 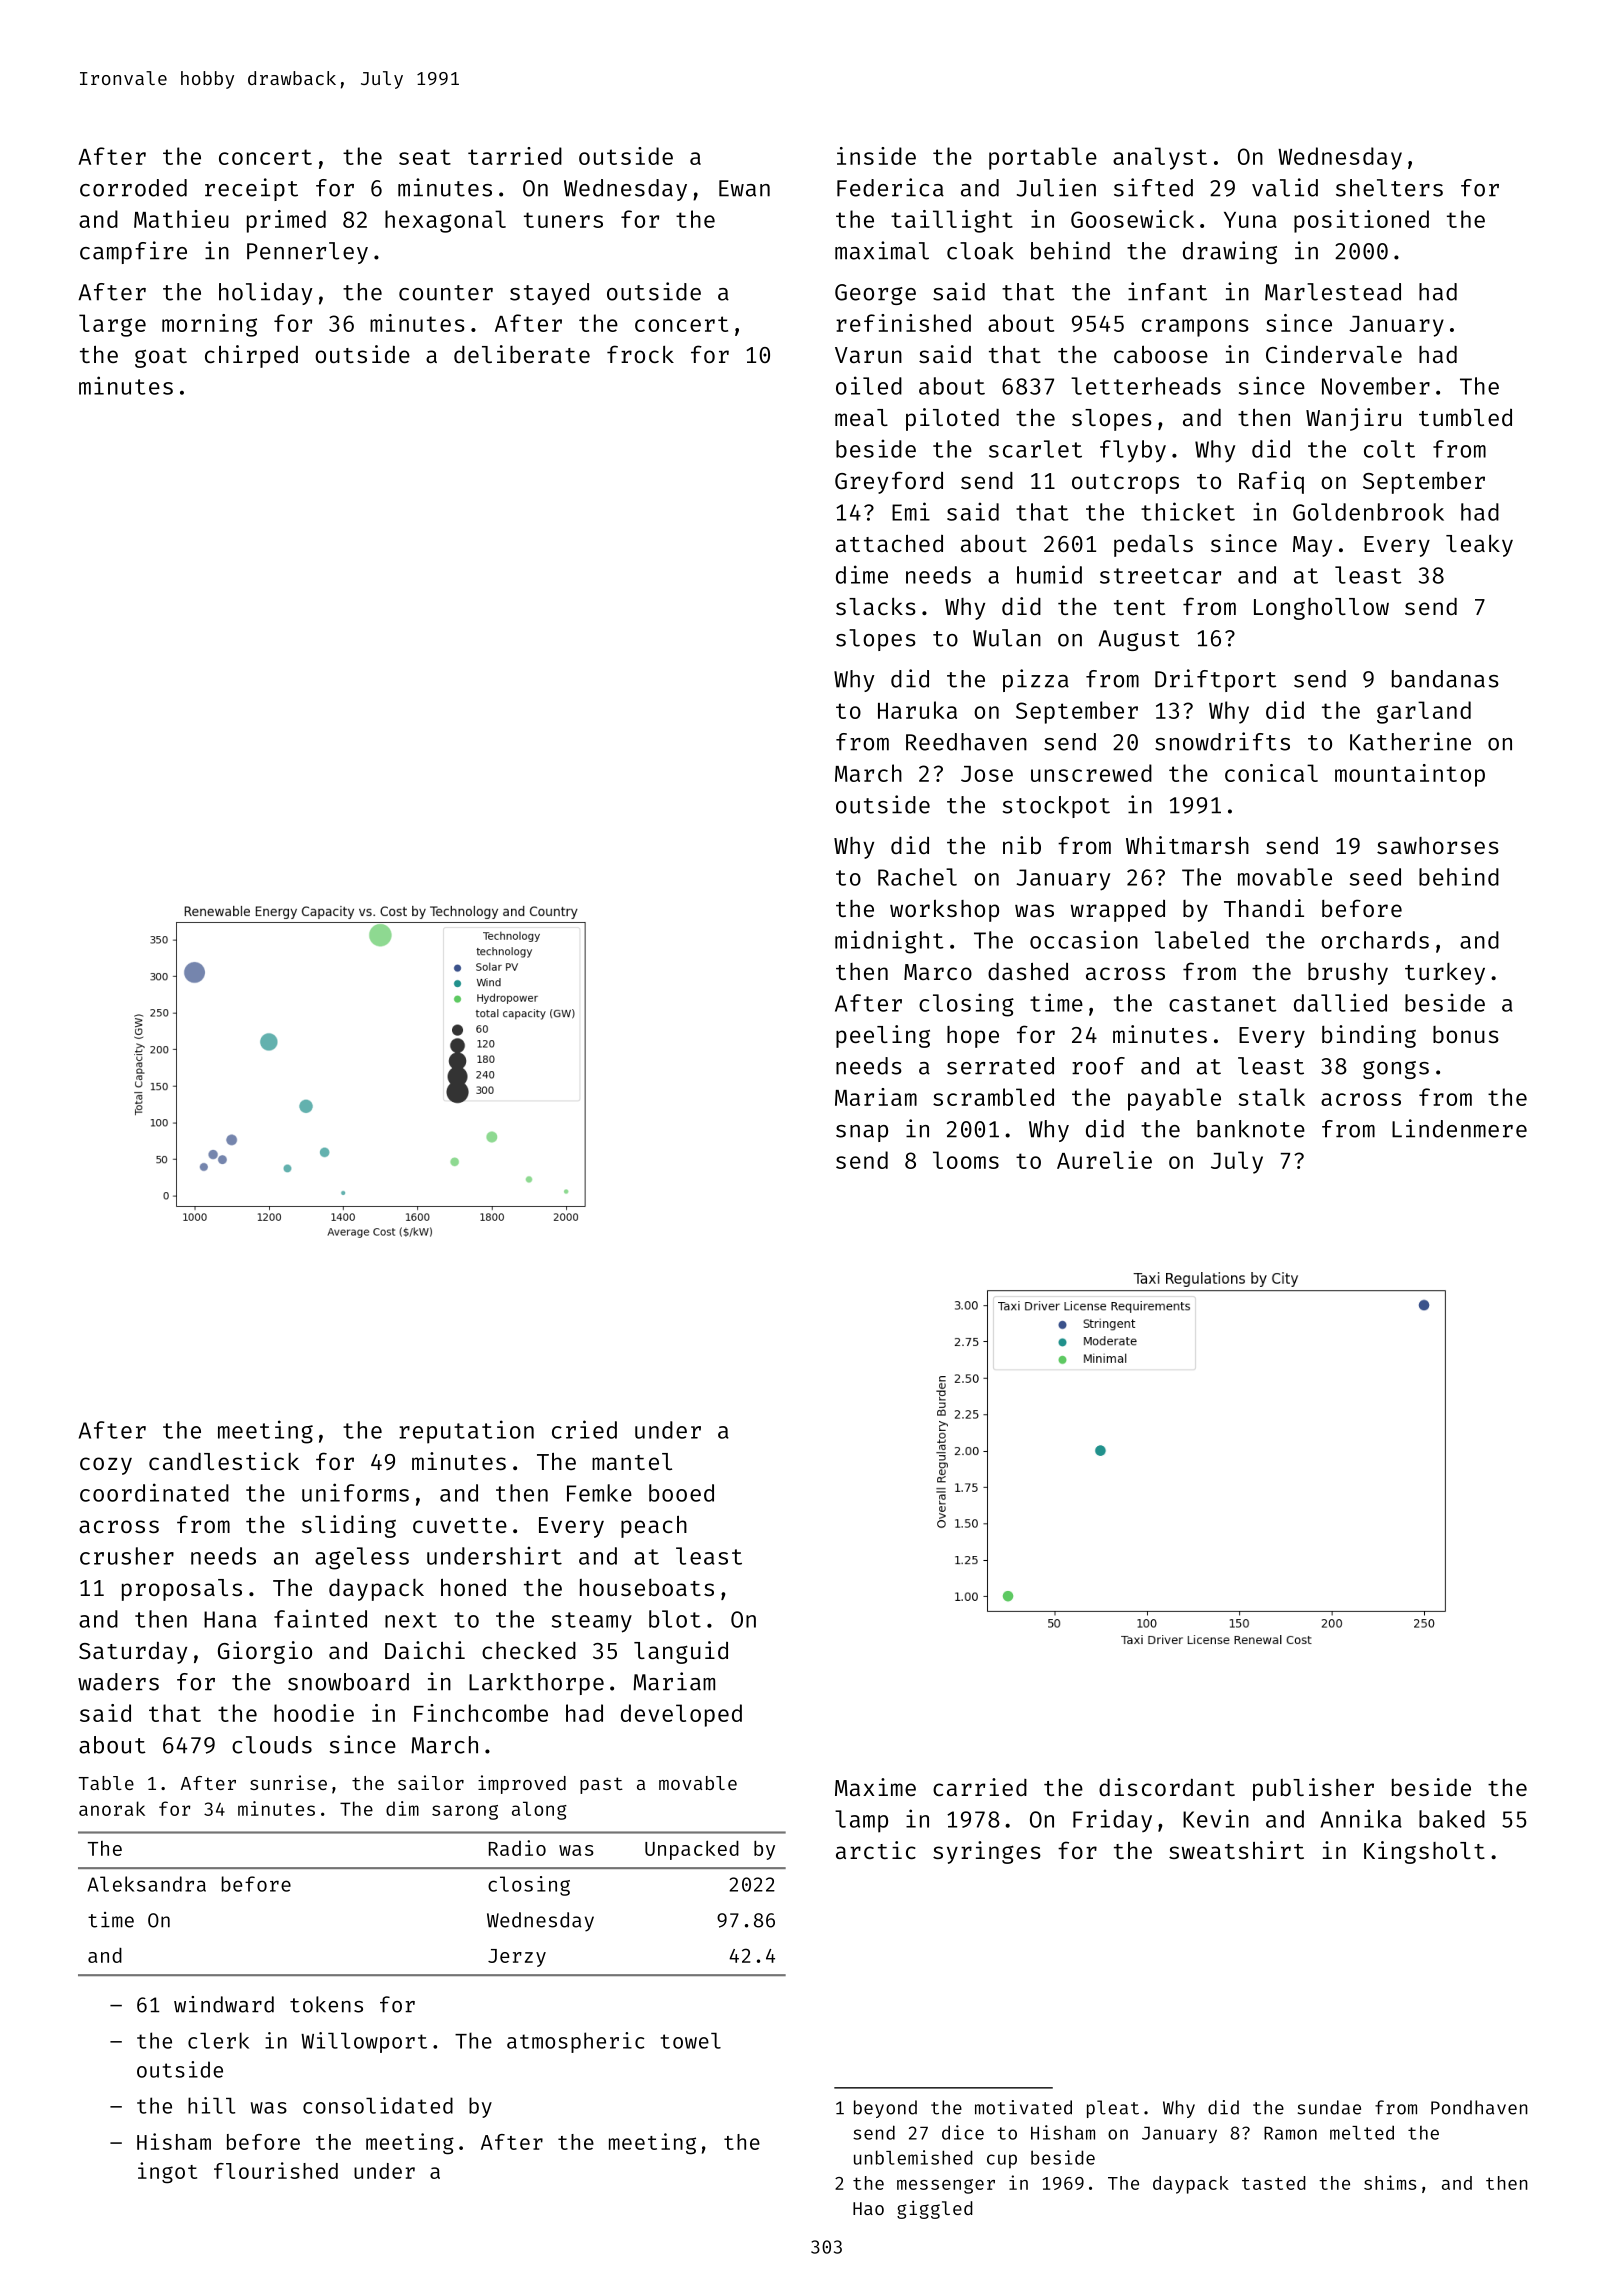 What do you see at coordinates (167, 2172) in the screenshot?
I see `ingot` at bounding box center [167, 2172].
